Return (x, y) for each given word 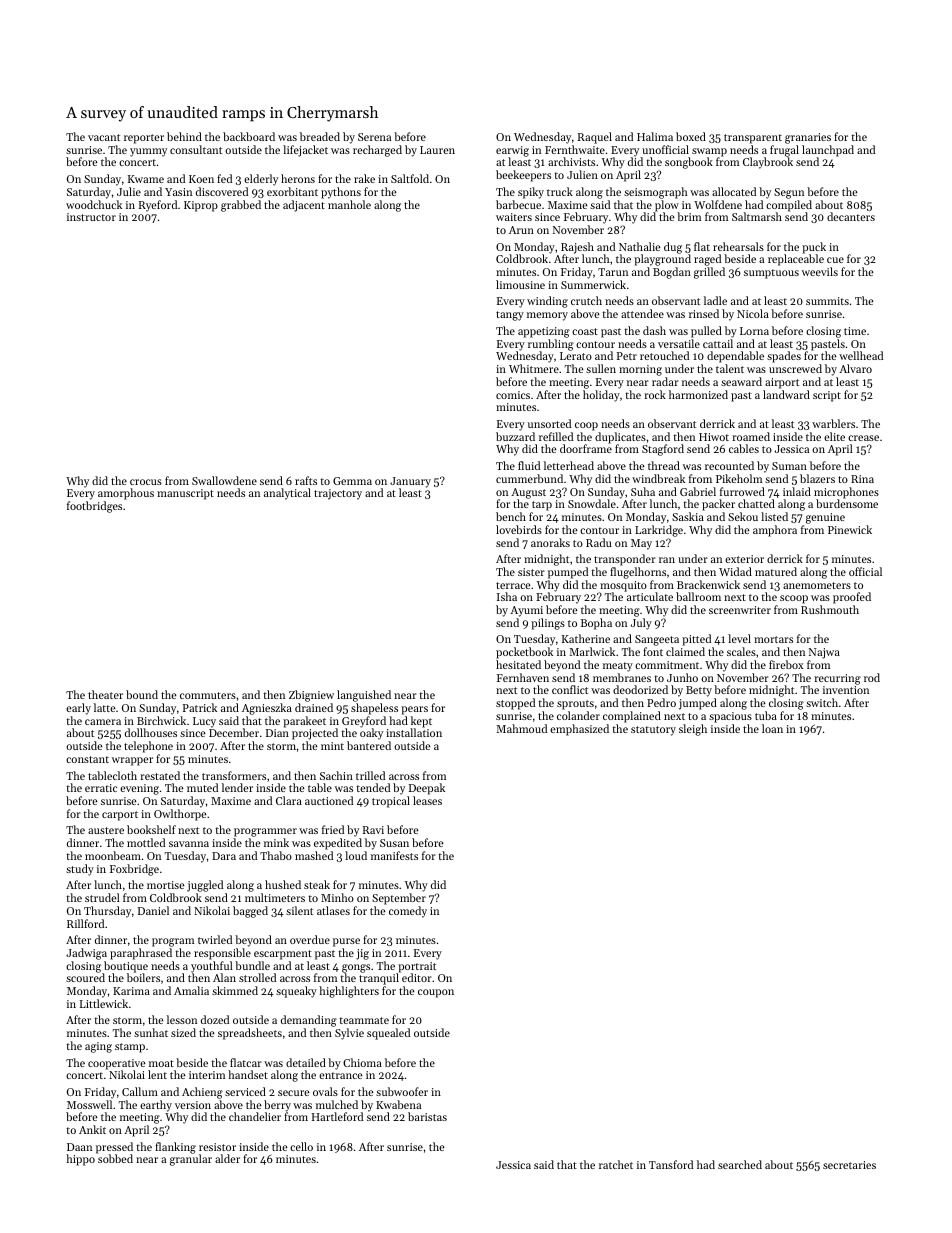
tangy (510, 316)
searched (740, 1164)
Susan (394, 843)
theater (105, 694)
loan (772, 728)
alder (227, 1158)
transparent (753, 139)
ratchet (616, 1164)
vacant (104, 137)
